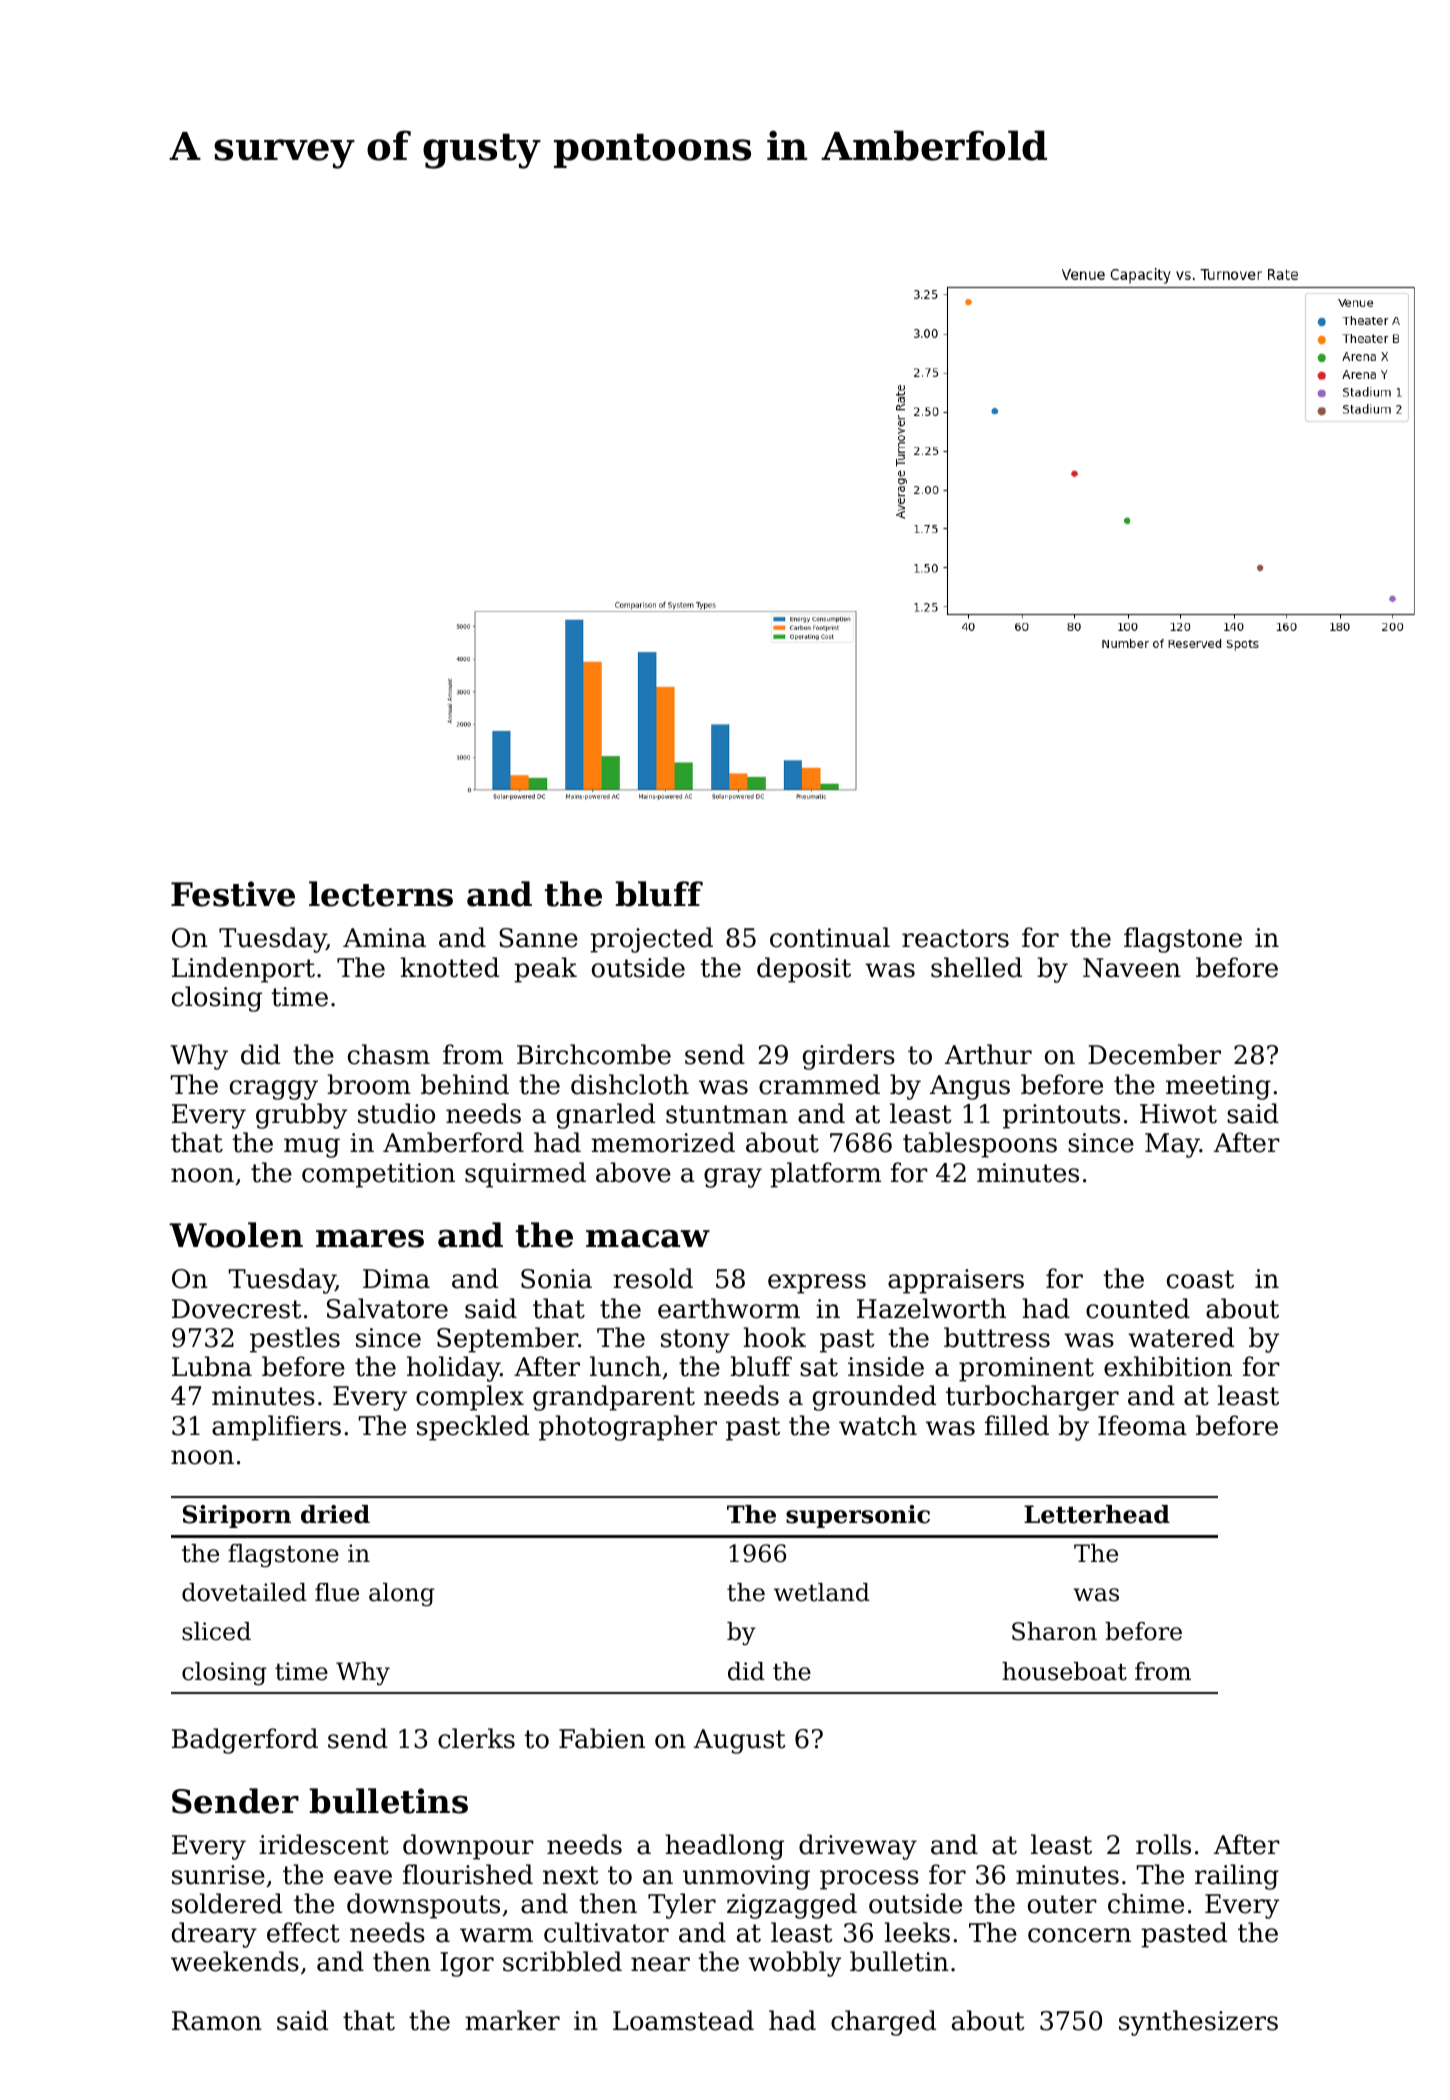 This image has height=2100, width=1450. What do you see at coordinates (651, 940) in the image?
I see `projected` at bounding box center [651, 940].
